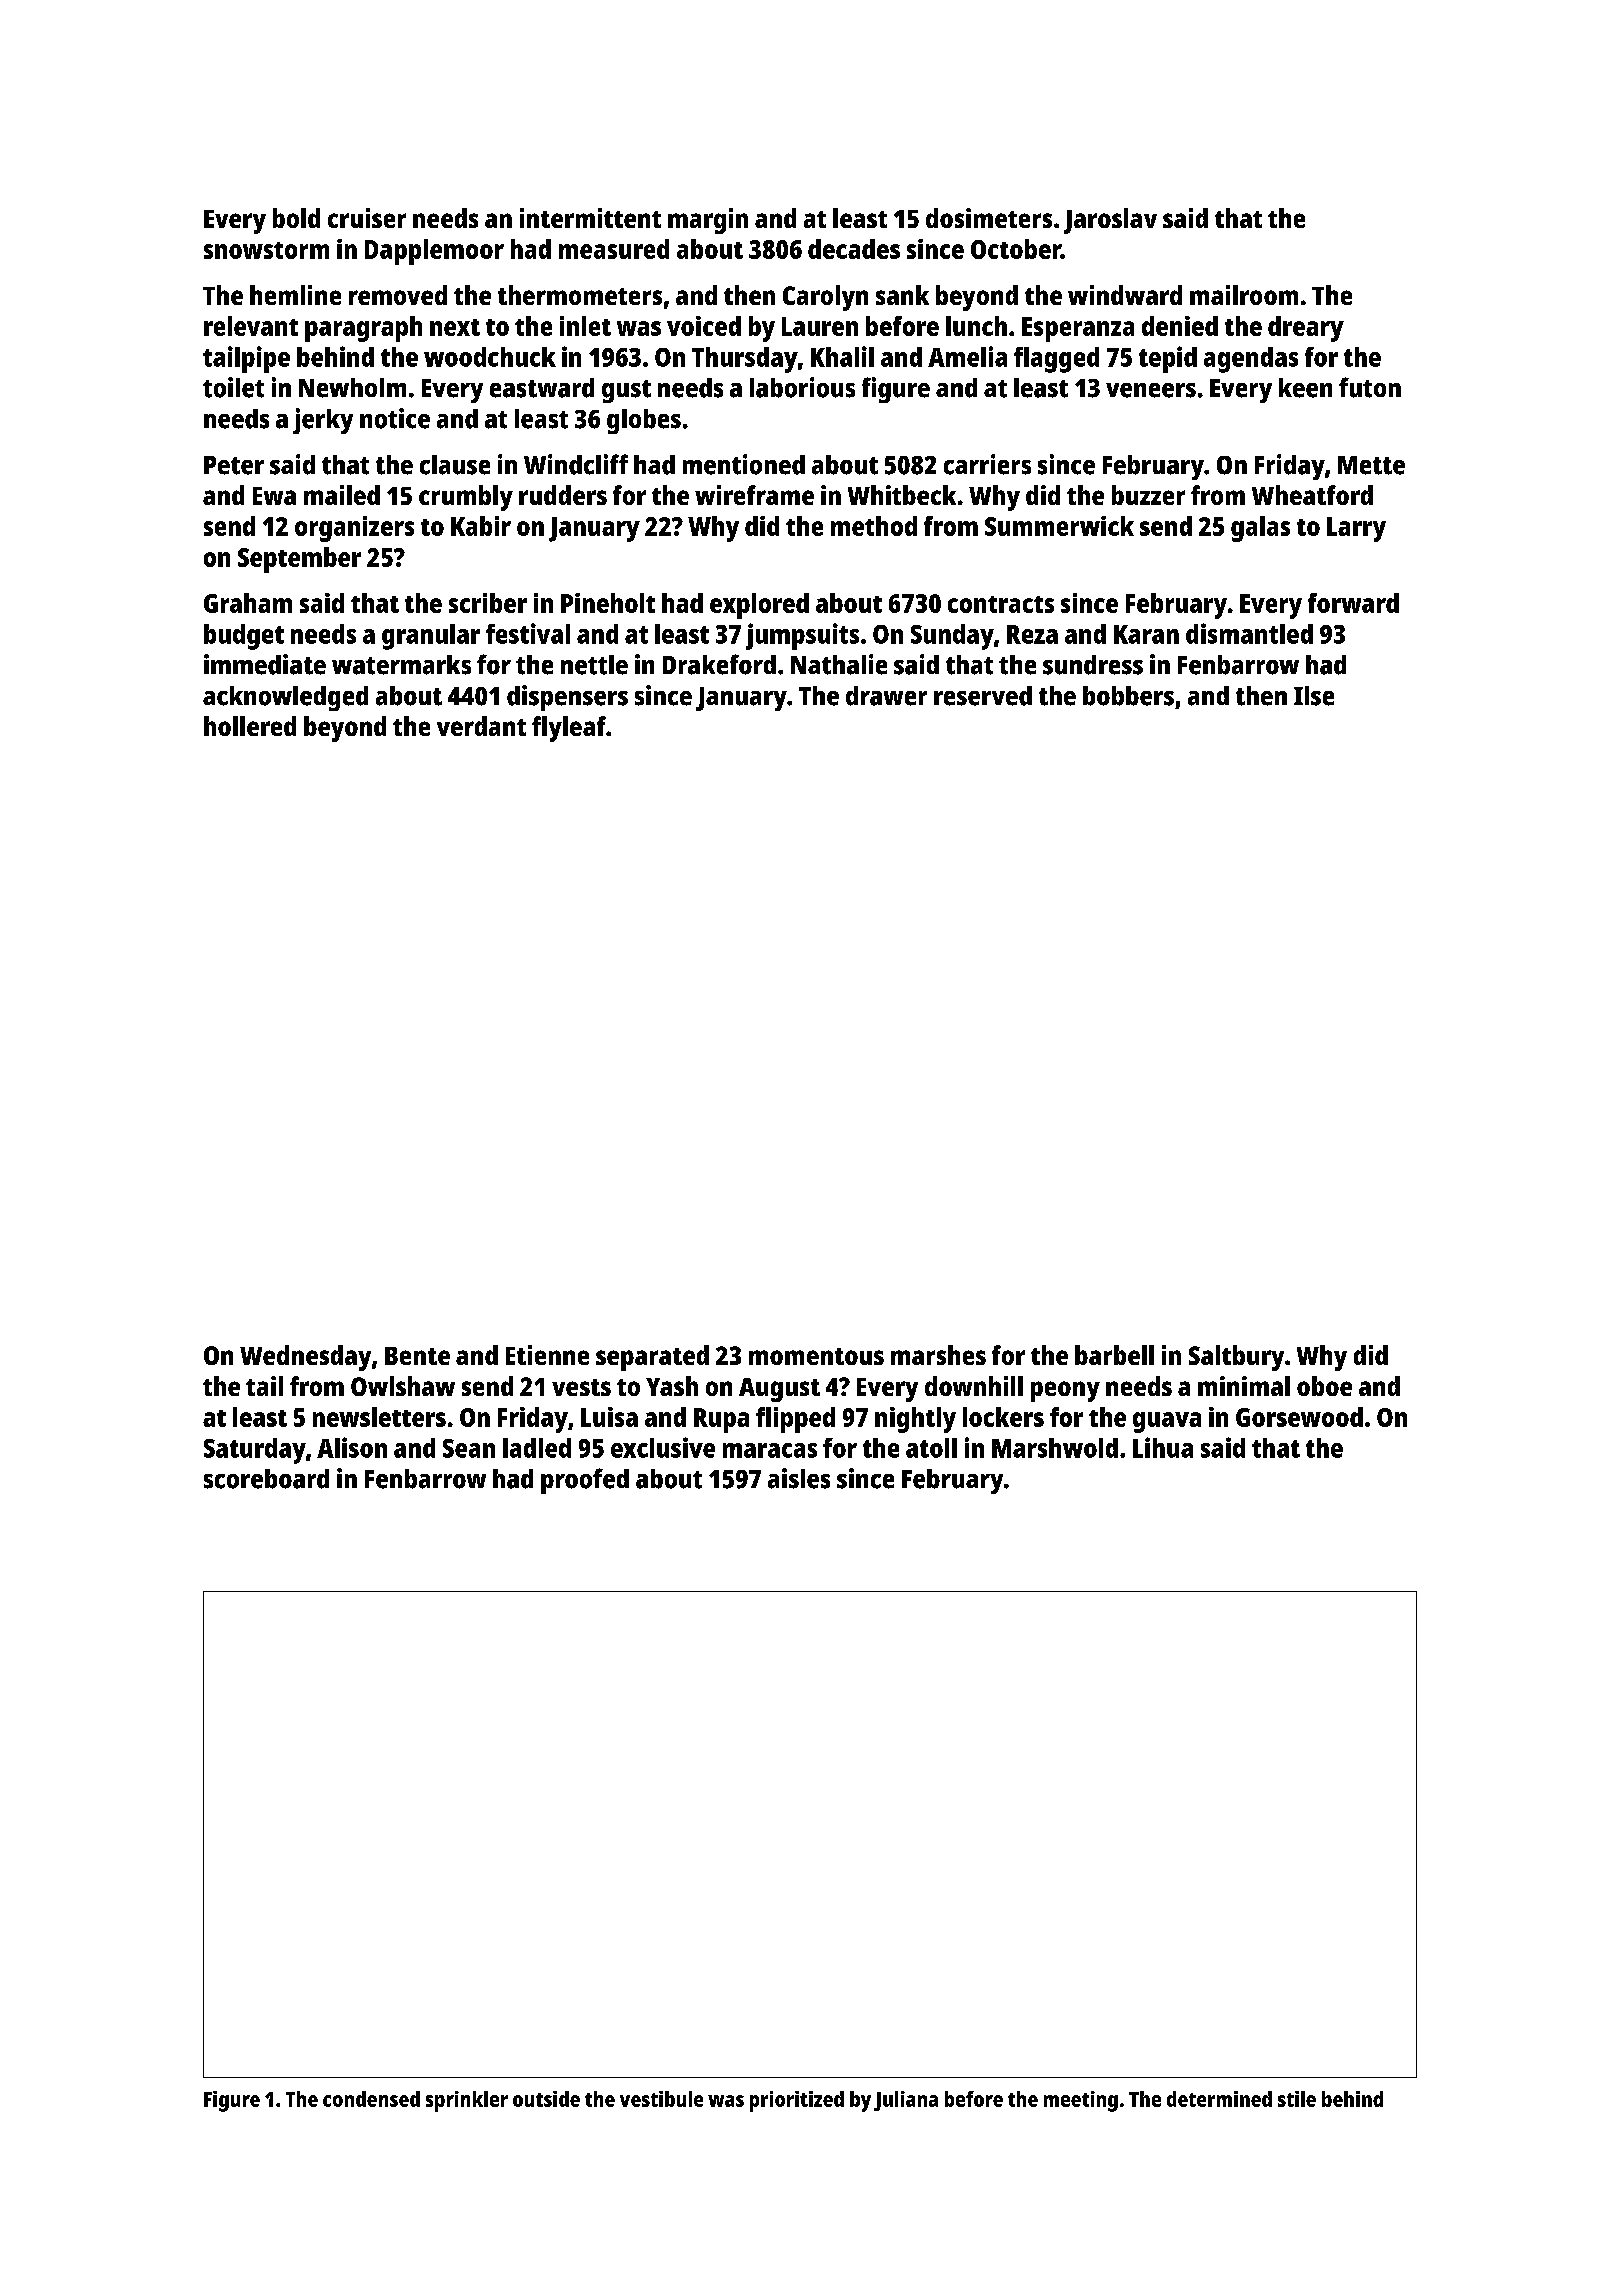  Describe the element at coordinates (609, 1417) in the screenshot. I see `Luisa` at that location.
